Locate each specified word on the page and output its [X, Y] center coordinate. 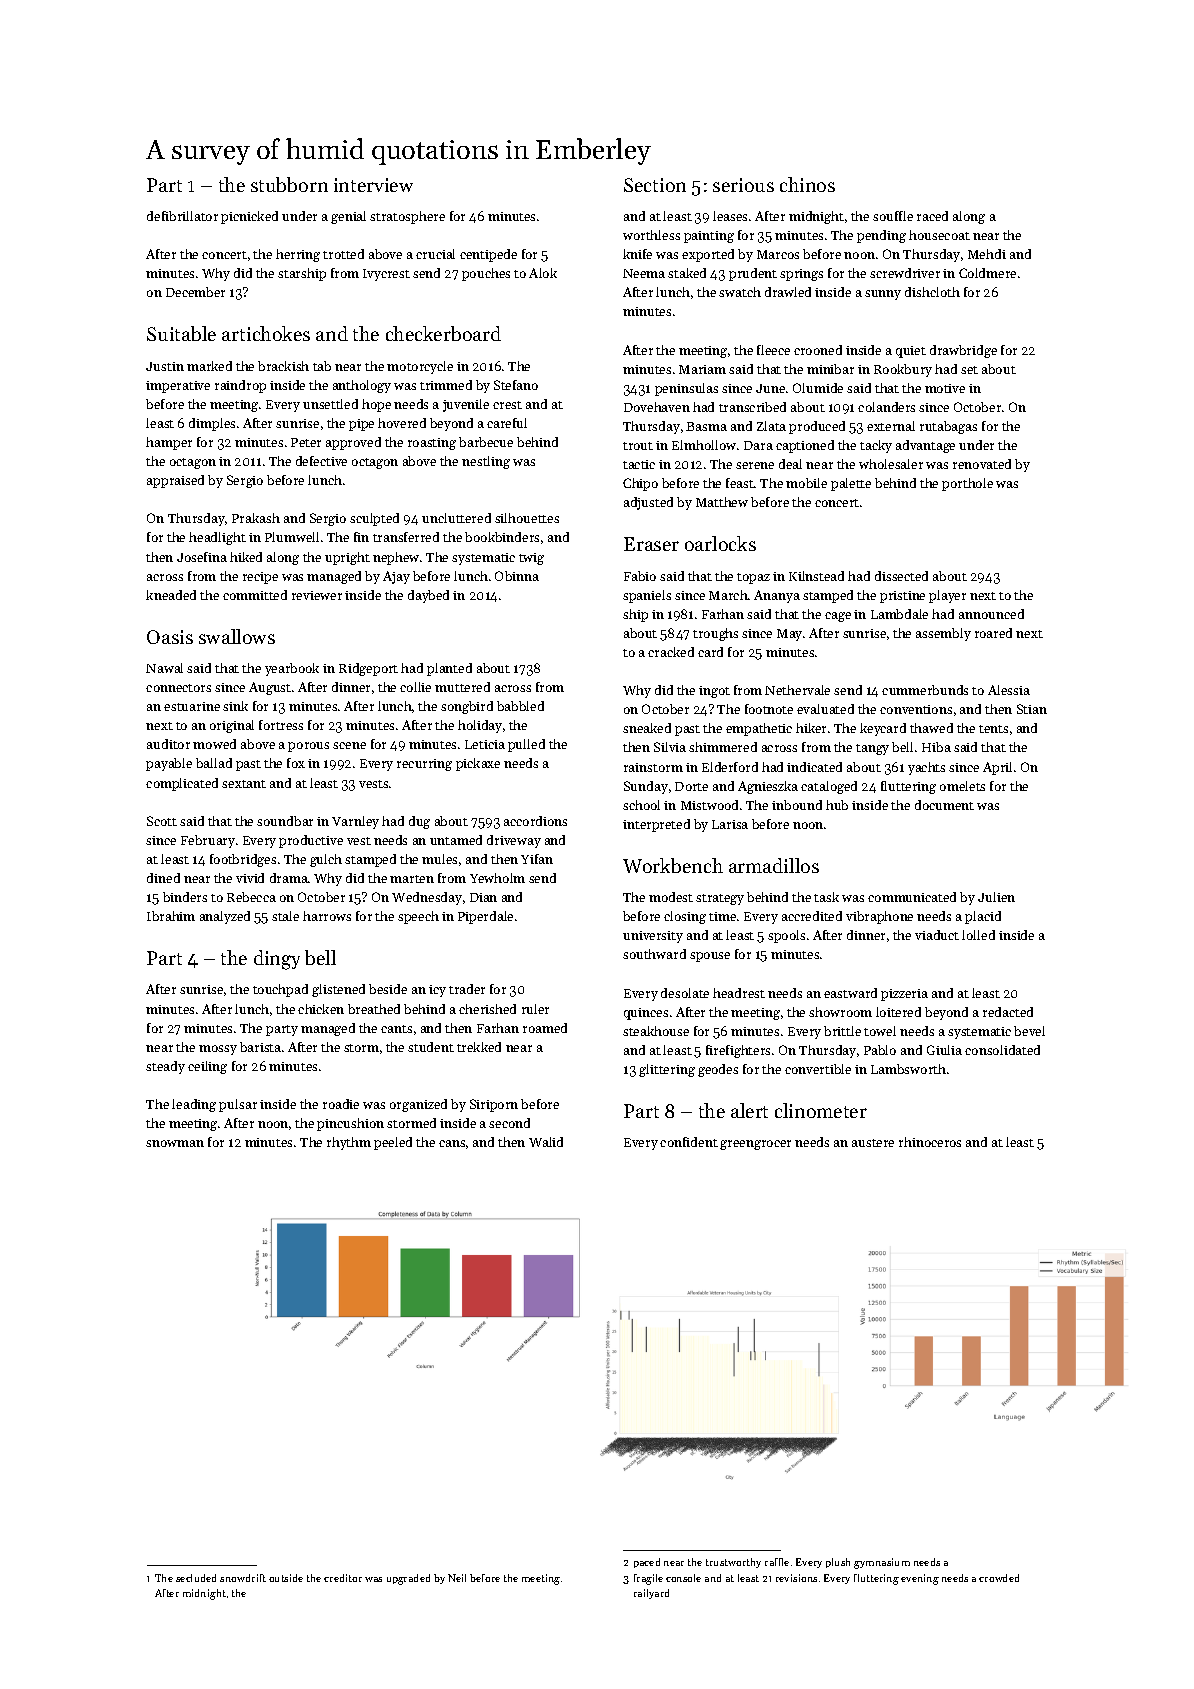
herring [298, 255]
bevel [1029, 1031]
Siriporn [494, 1105]
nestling [486, 462]
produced [817, 427]
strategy [720, 899]
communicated [912, 897]
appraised [175, 481]
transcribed [752, 407]
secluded [196, 1578]
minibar [830, 369]
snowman [175, 1143]
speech [418, 917]
